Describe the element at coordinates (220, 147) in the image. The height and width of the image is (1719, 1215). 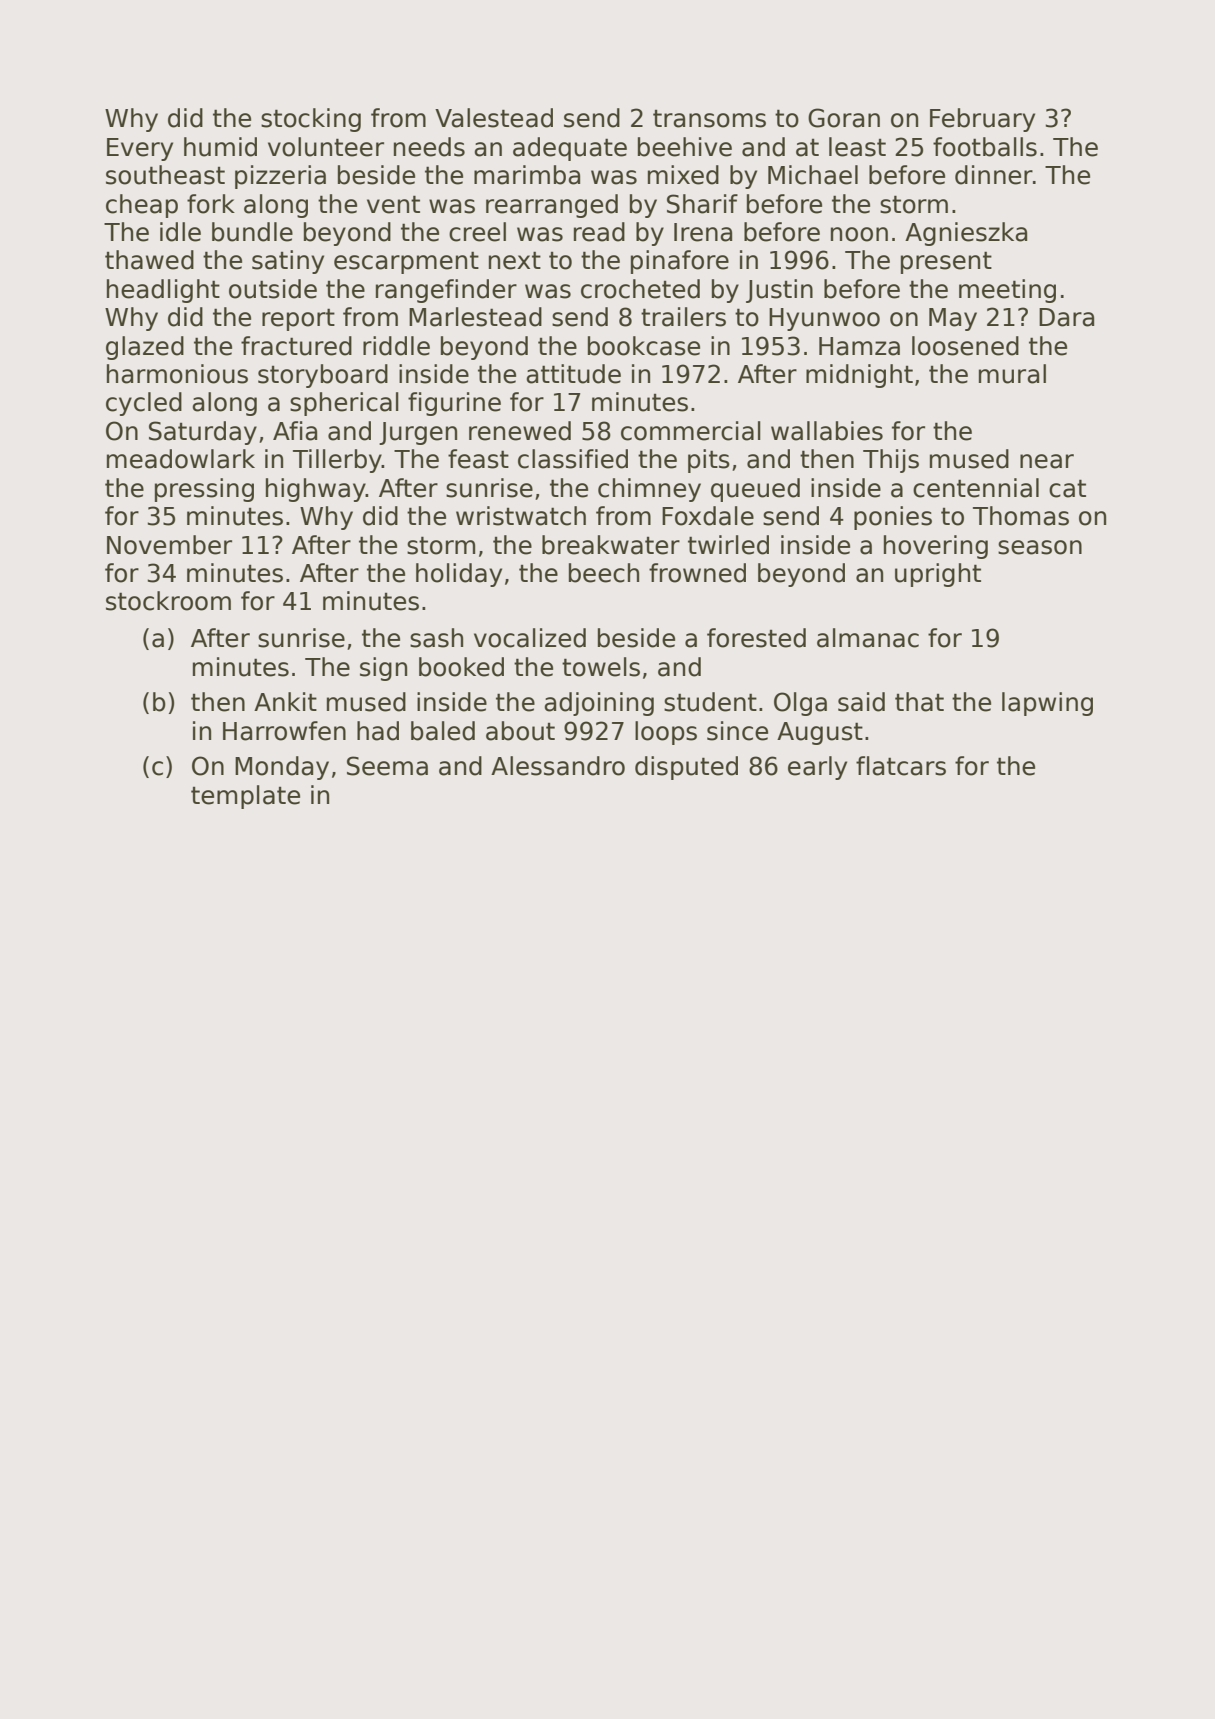
I see `humid` at that location.
